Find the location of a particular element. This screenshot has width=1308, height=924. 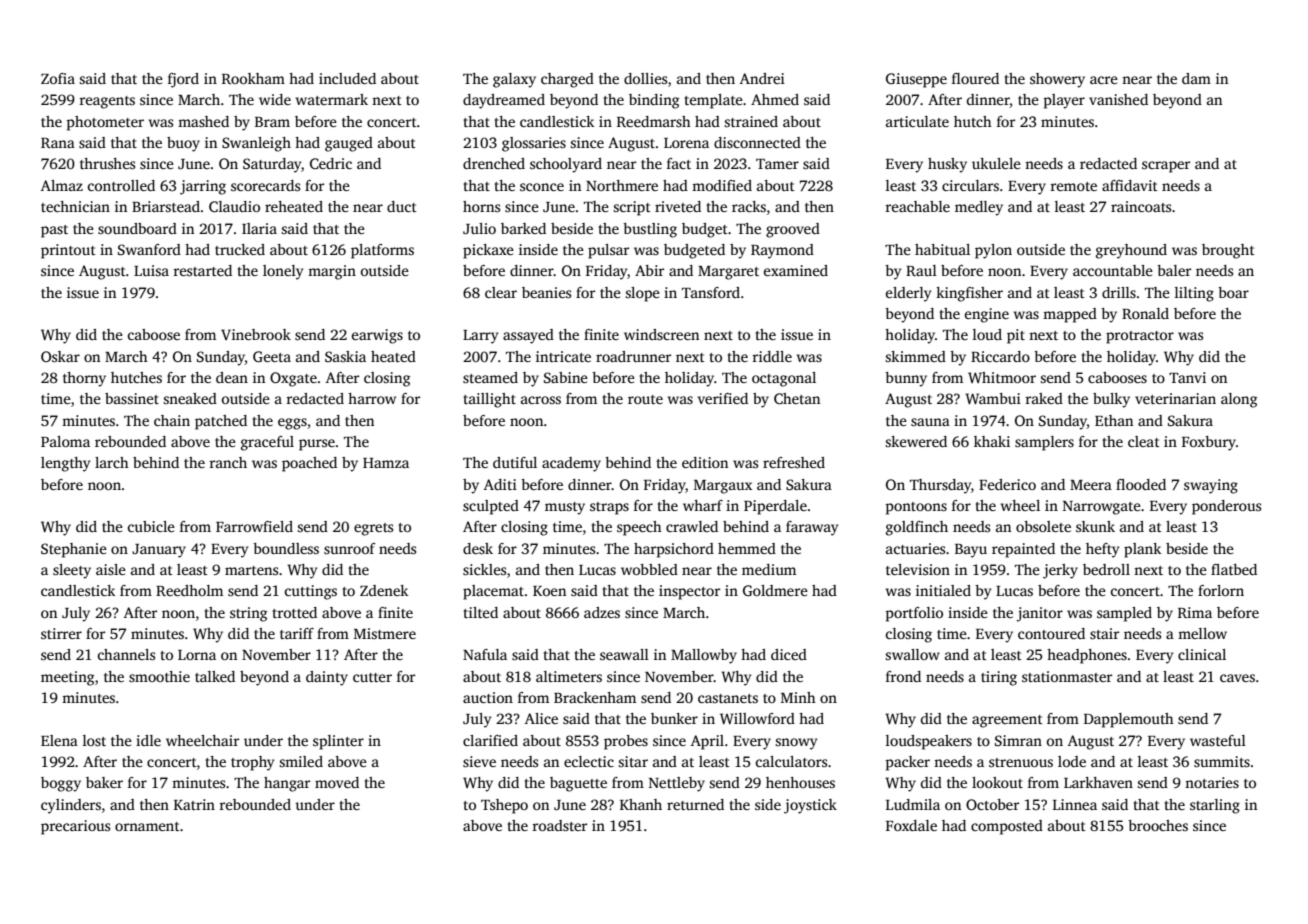

past is located at coordinates (54, 231).
